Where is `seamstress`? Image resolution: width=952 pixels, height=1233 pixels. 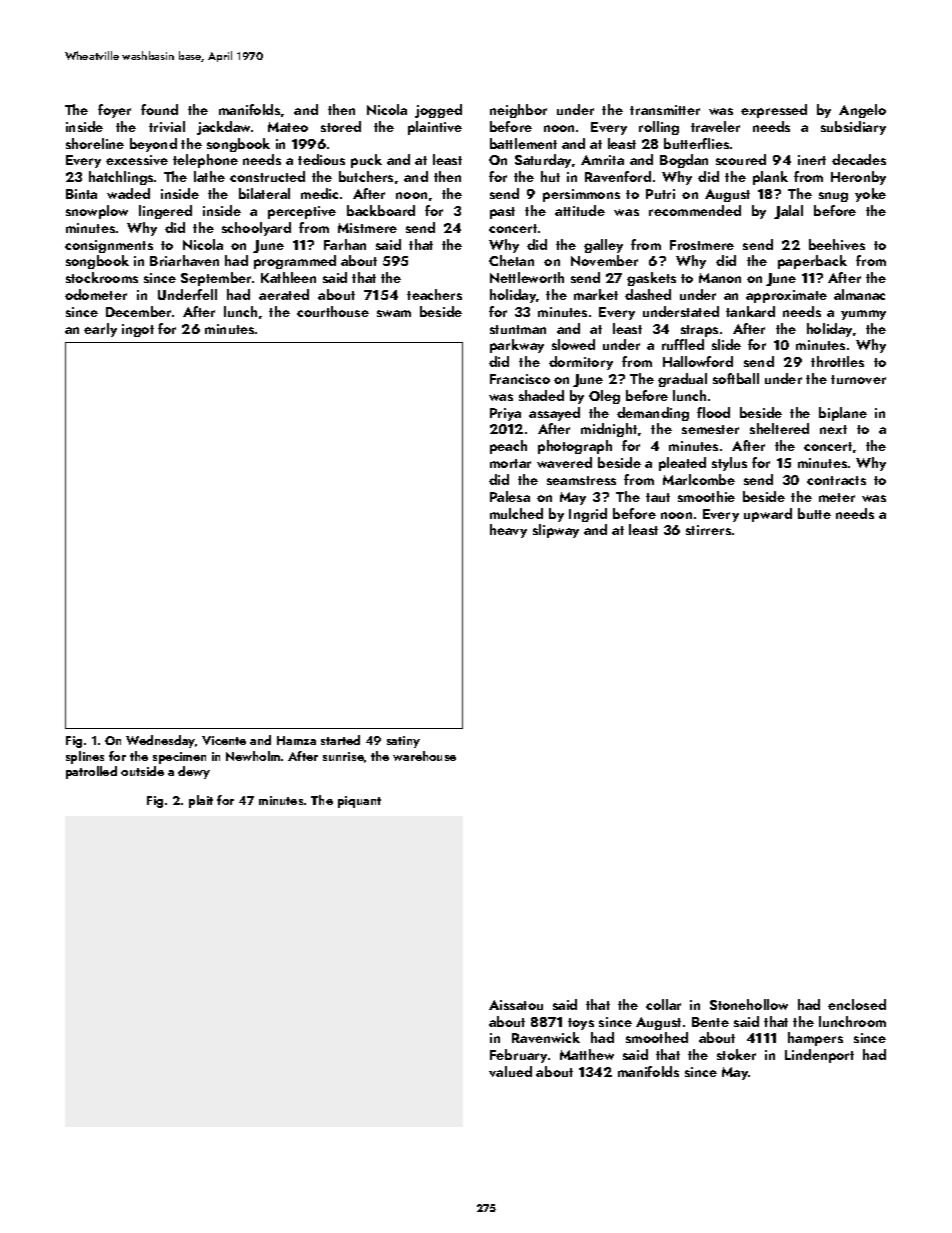
seamstress is located at coordinates (581, 480).
